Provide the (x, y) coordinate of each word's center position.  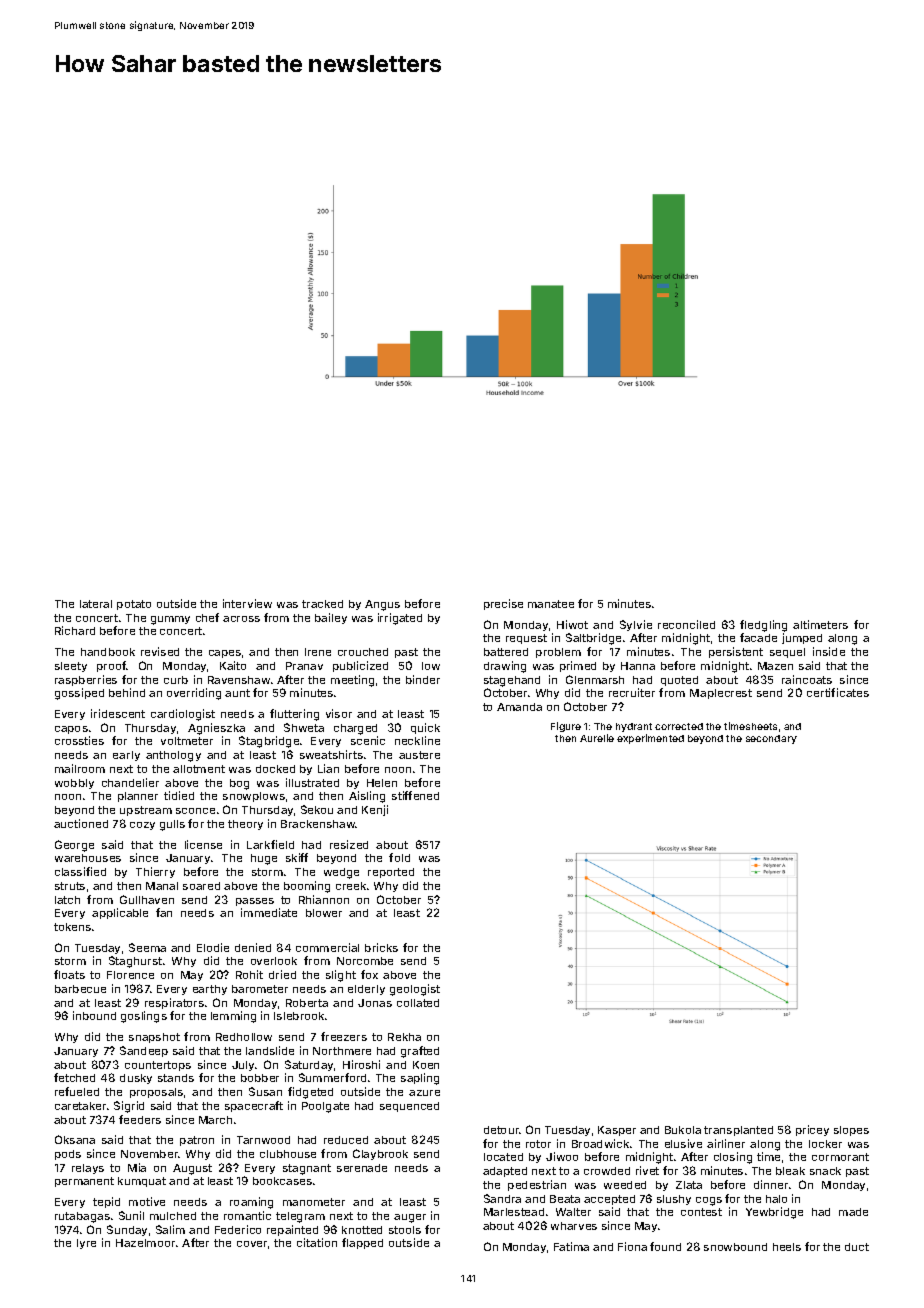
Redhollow (244, 1037)
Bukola (683, 1130)
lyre (86, 1244)
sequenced (409, 1107)
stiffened (415, 795)
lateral (96, 604)
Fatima (571, 1246)
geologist (415, 990)
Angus (382, 605)
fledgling (763, 626)
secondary (771, 739)
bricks (381, 947)
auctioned (81, 823)
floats (69, 974)
